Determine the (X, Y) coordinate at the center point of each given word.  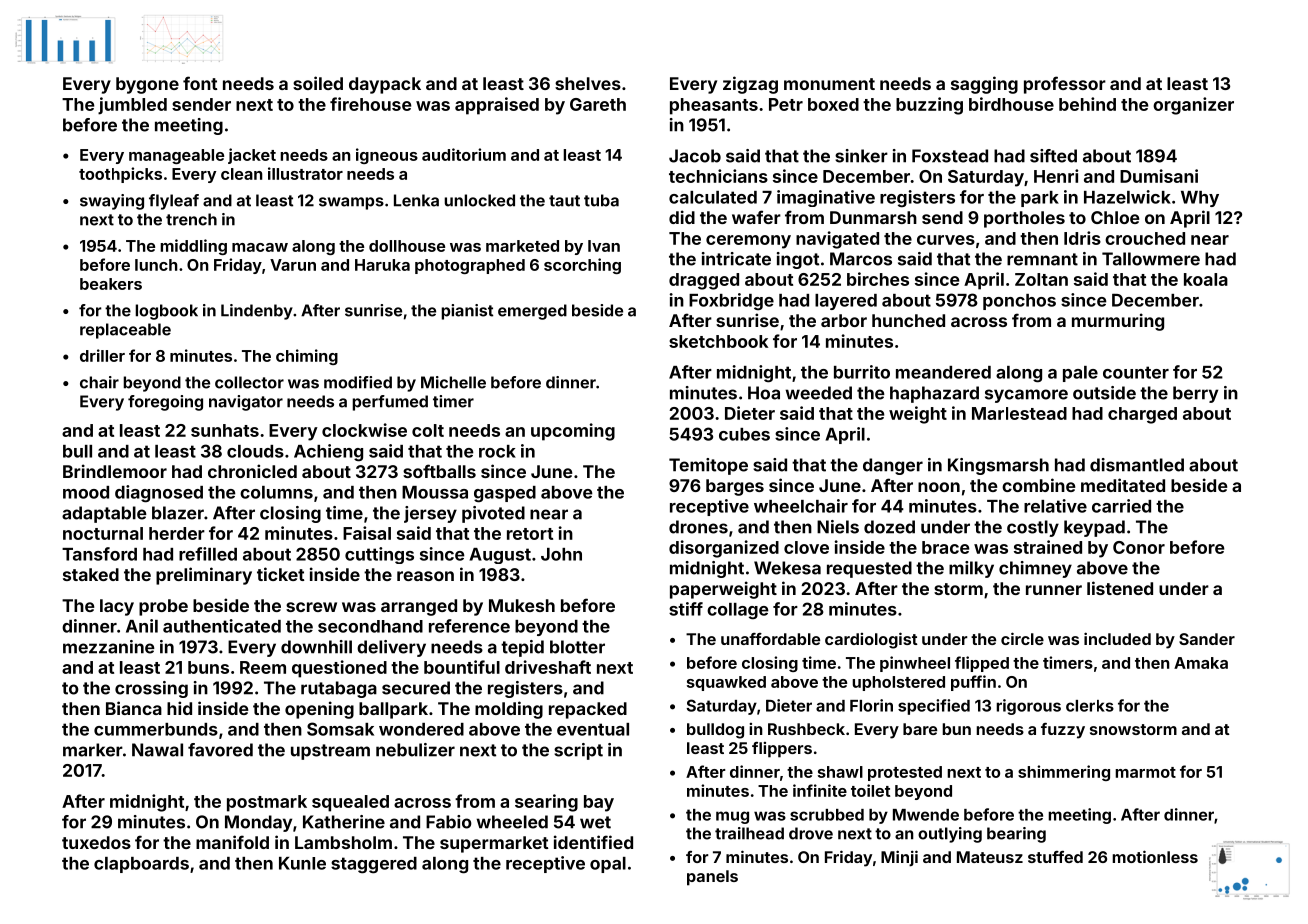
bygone (147, 85)
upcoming (573, 432)
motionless (1155, 856)
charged (1142, 415)
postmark (267, 803)
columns (276, 492)
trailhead (749, 833)
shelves (588, 83)
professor (1065, 85)
